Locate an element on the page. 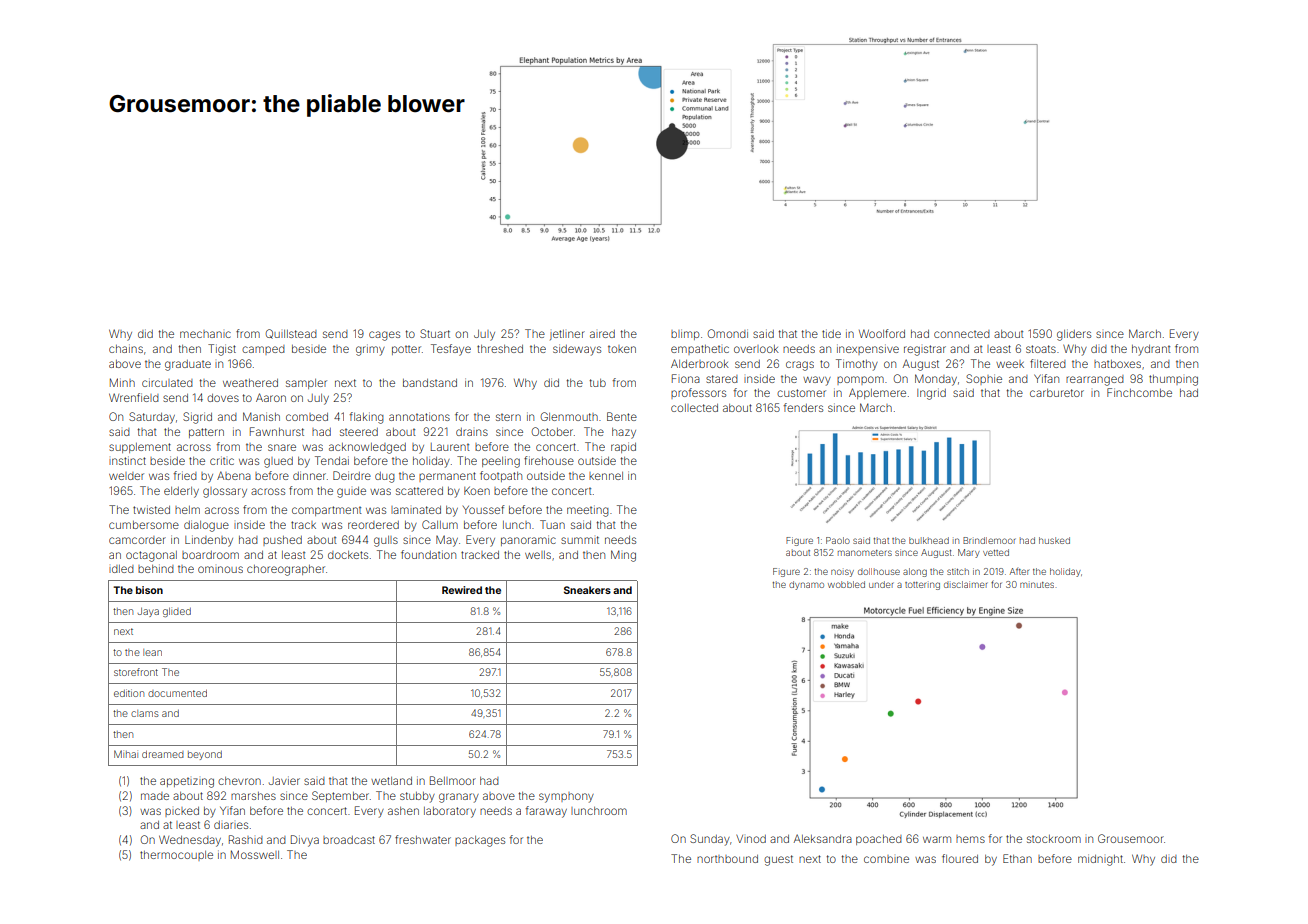 The width and height of the page is (1308, 924). Vinod is located at coordinates (751, 839).
